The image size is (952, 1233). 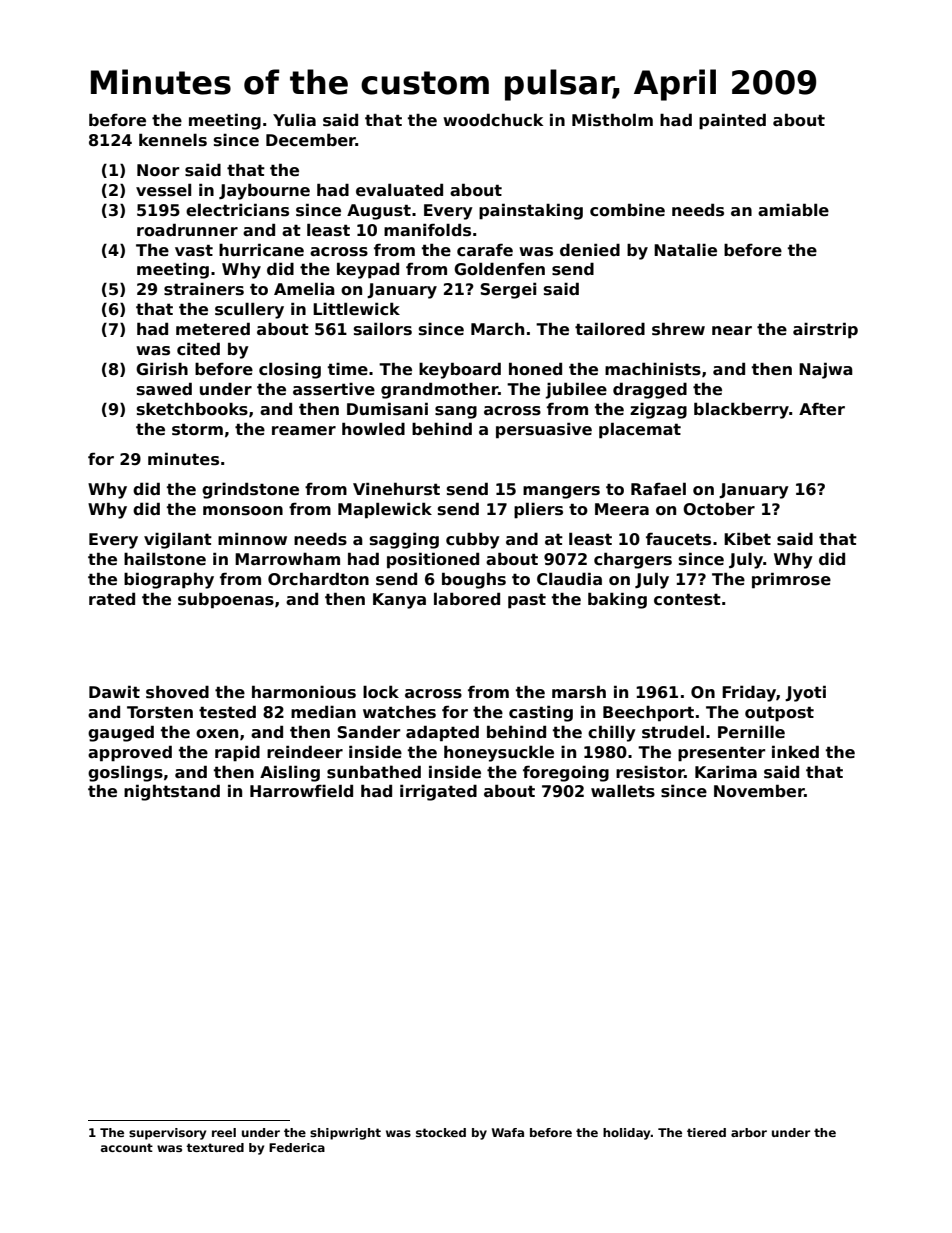 What do you see at coordinates (825, 330) in the image?
I see `airstrip` at bounding box center [825, 330].
